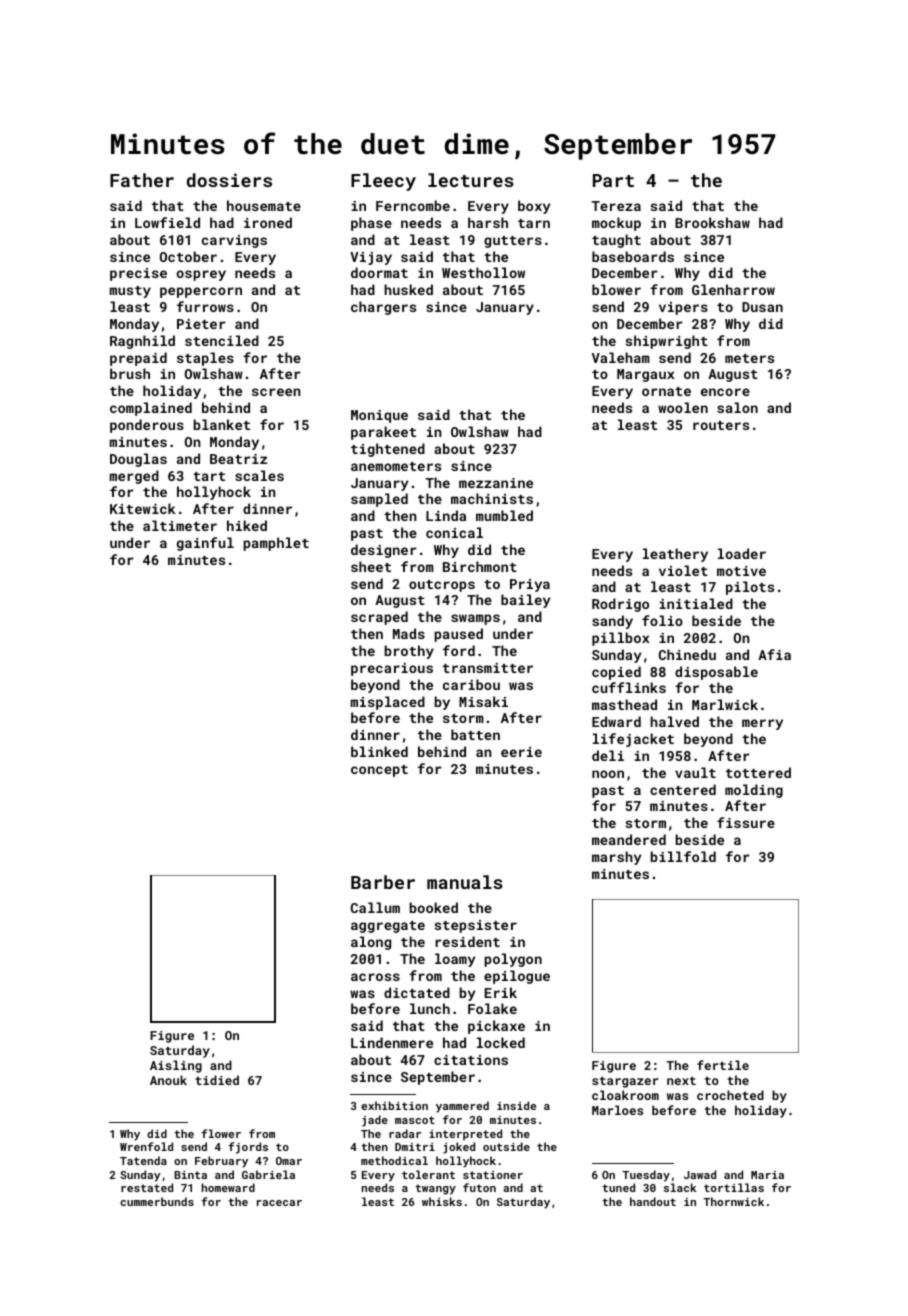 The height and width of the document is (1316, 908). What do you see at coordinates (279, 1203) in the document?
I see `racecar` at bounding box center [279, 1203].
